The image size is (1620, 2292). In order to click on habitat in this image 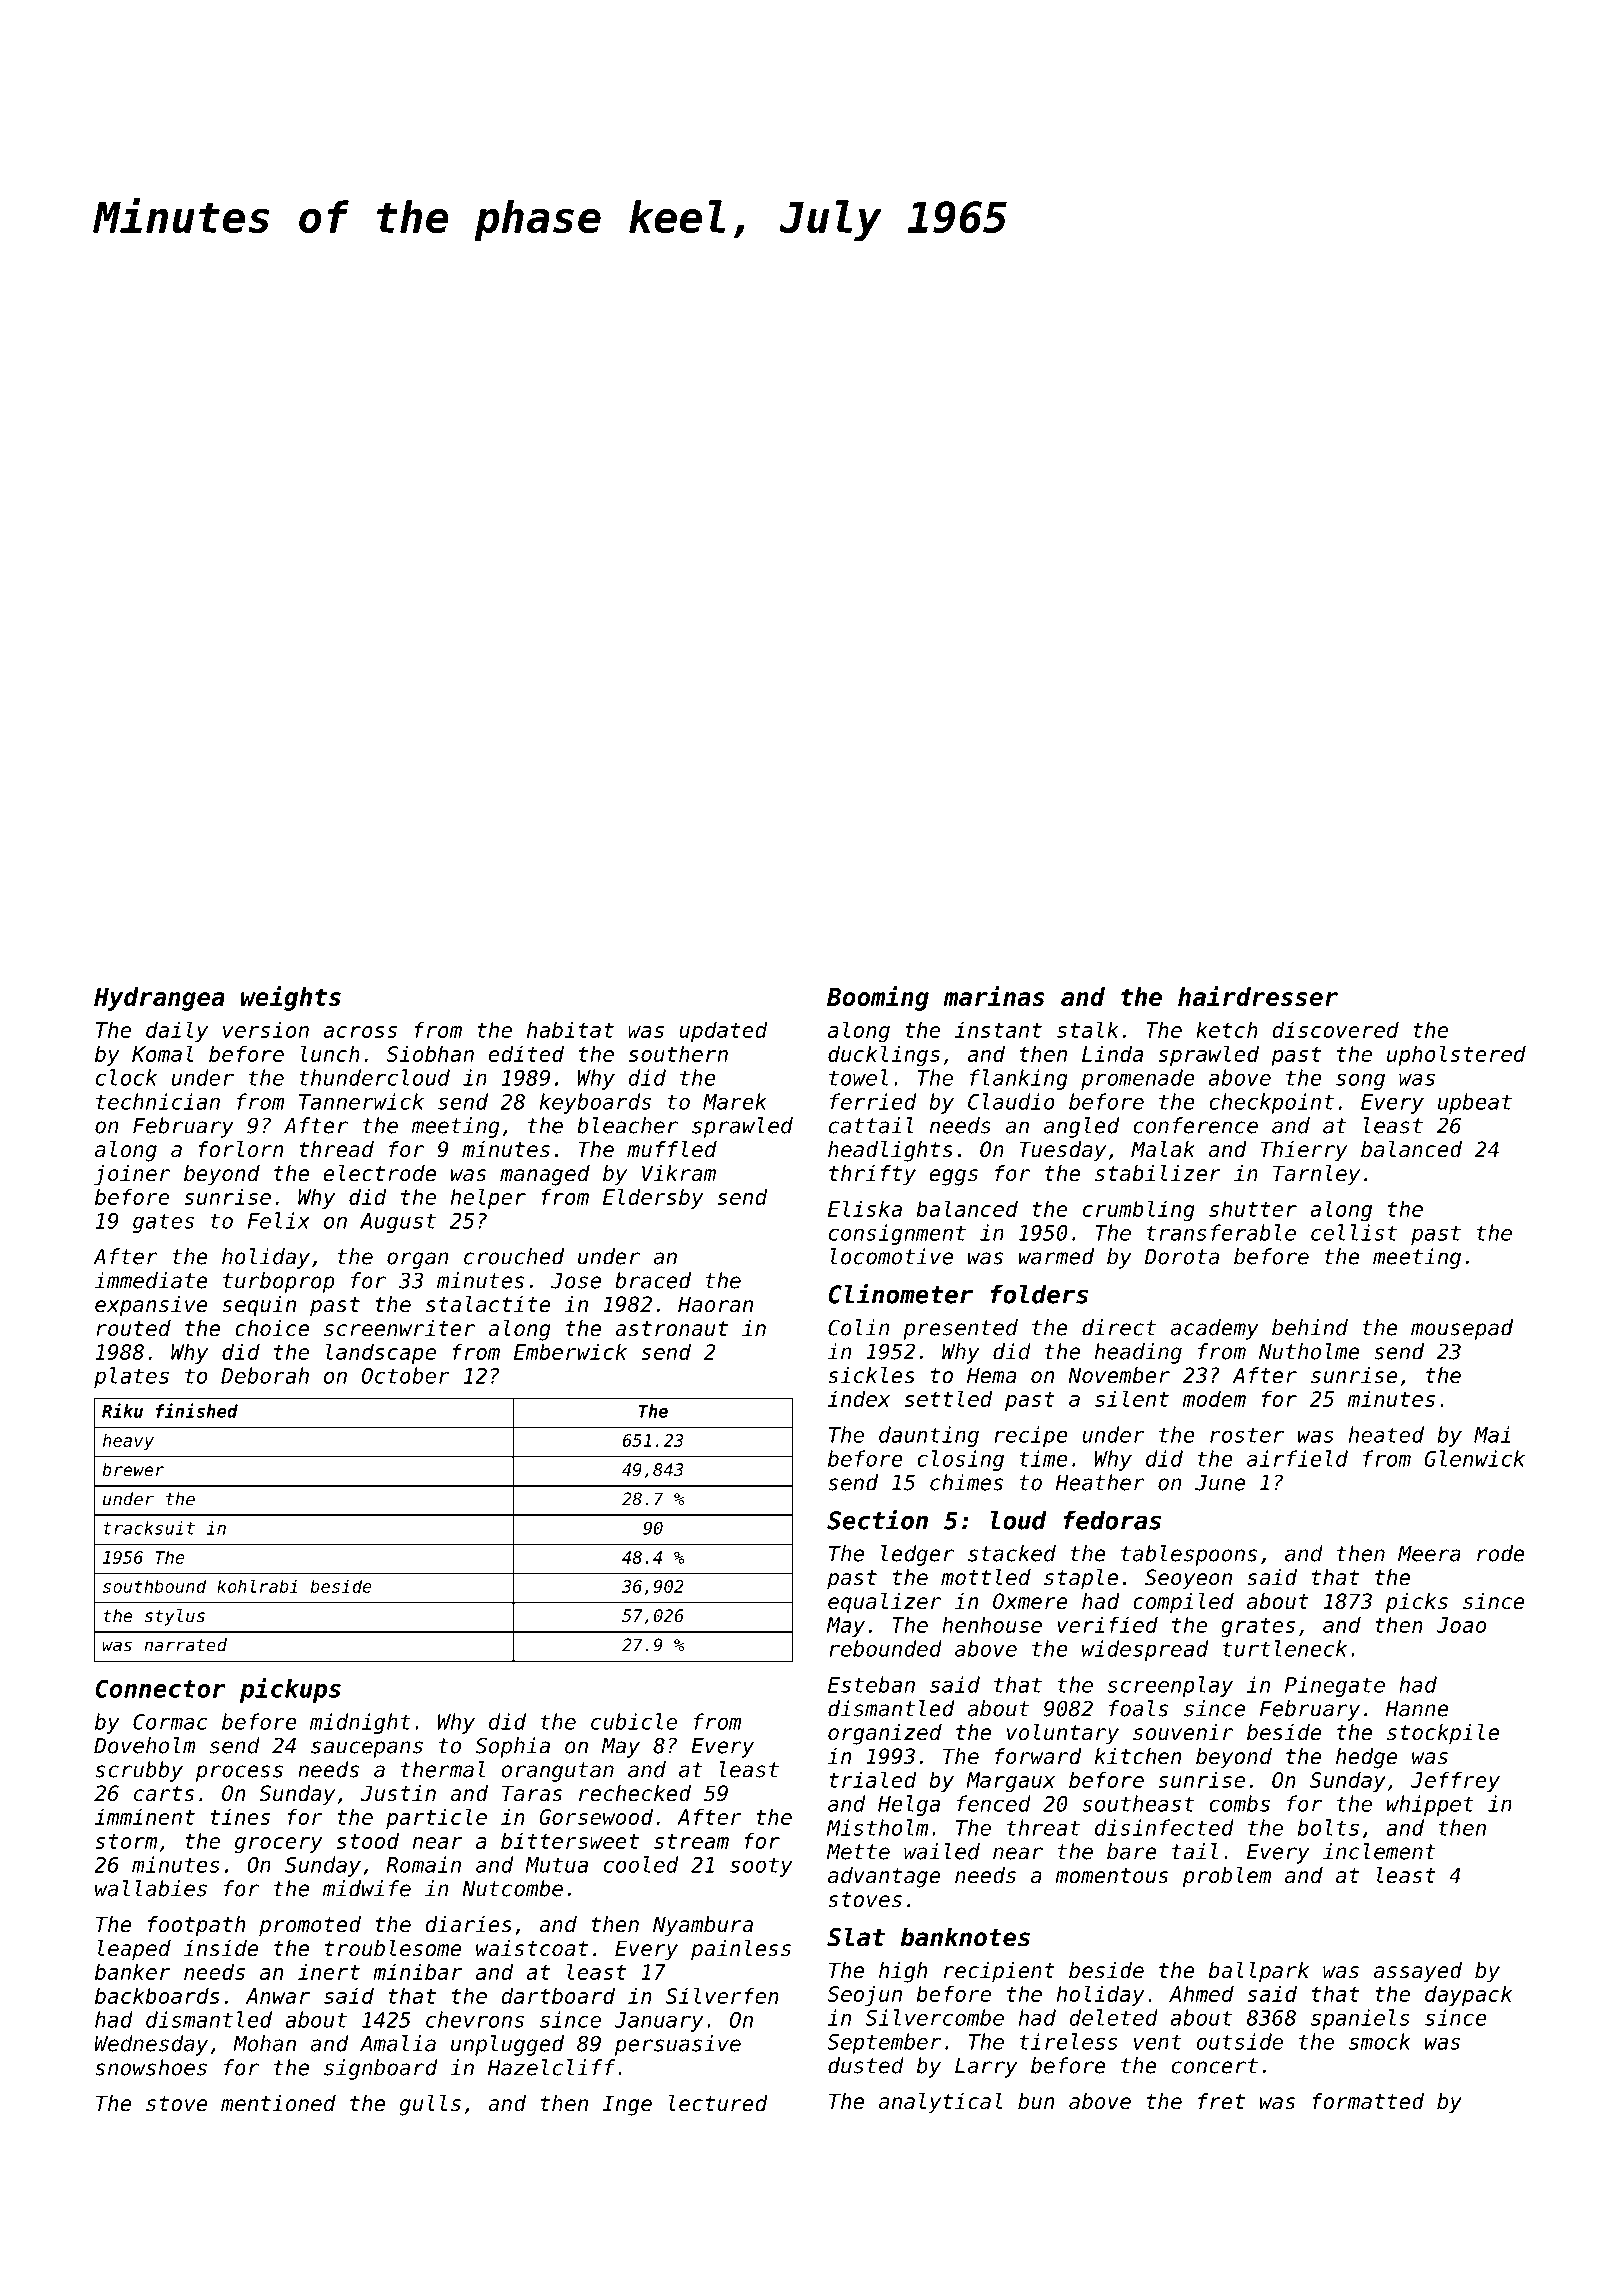, I will do `click(570, 1029)`.
